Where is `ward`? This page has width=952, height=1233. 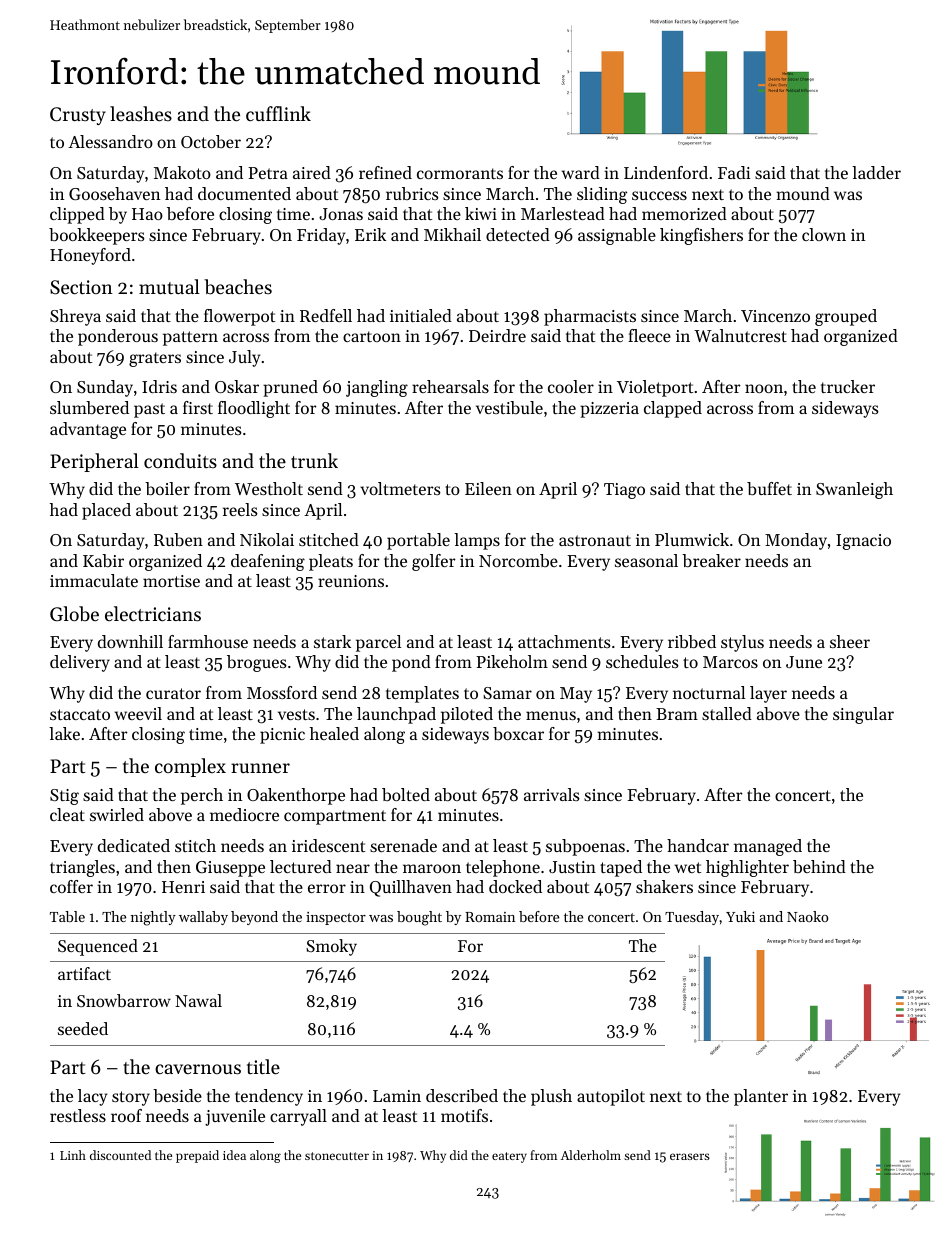
ward is located at coordinates (581, 172).
